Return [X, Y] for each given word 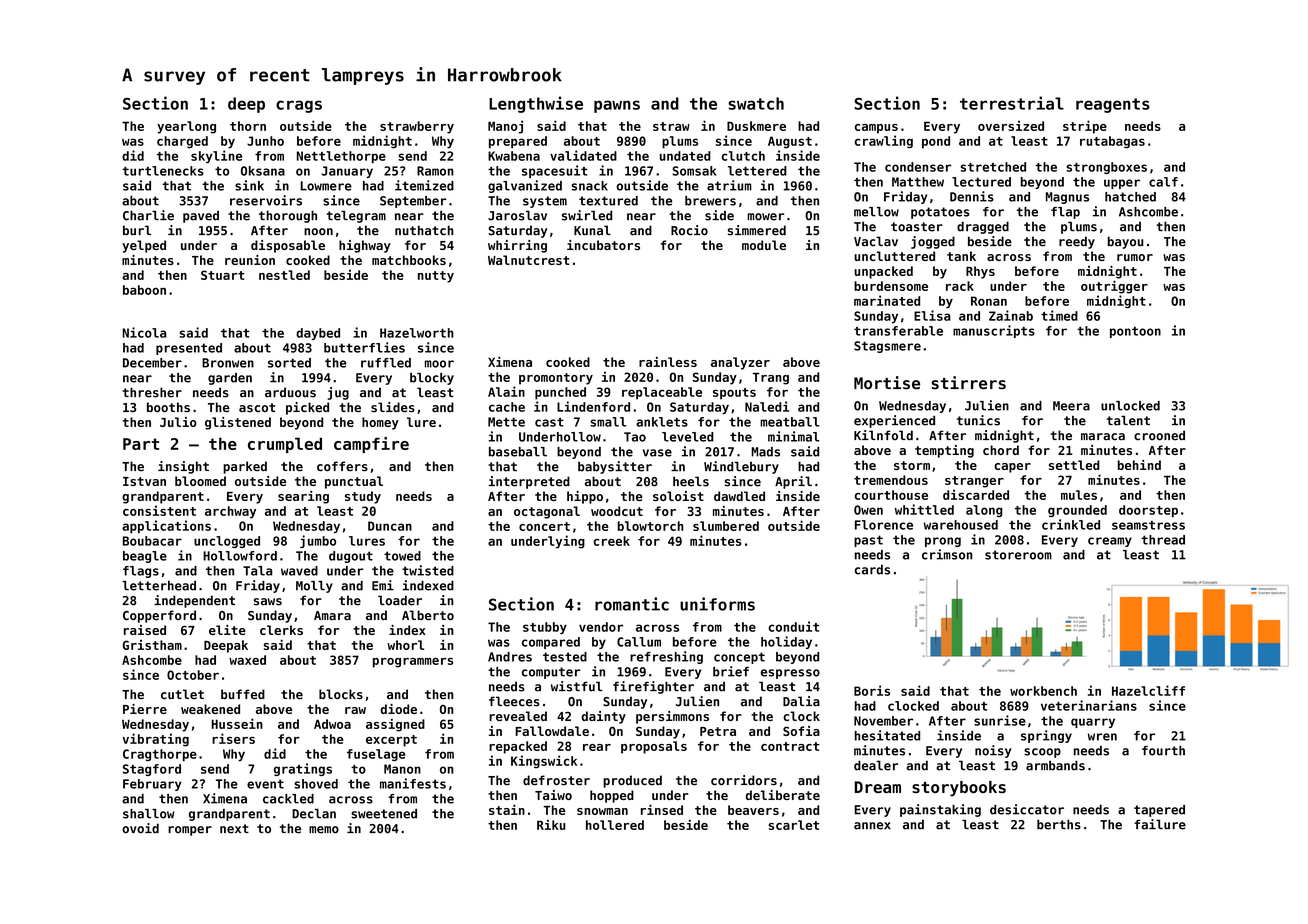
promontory [556, 379]
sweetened [384, 814]
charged [182, 142]
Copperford [159, 616]
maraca [1103, 437]
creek [611, 541]
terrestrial [1012, 103]
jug [338, 393]
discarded [976, 494]
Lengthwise [536, 104]
